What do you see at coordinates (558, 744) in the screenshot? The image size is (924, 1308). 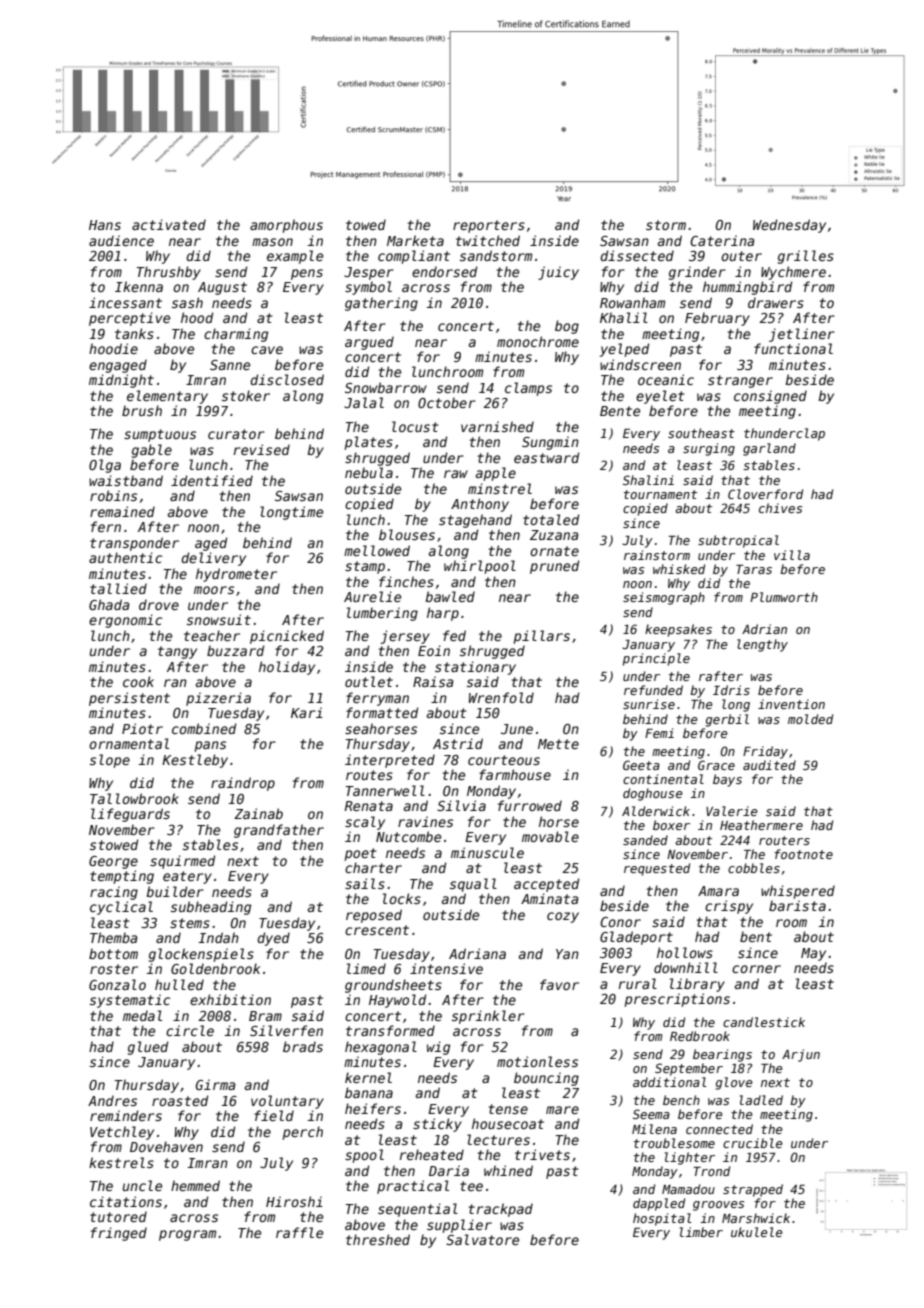 I see `Mette` at bounding box center [558, 744].
